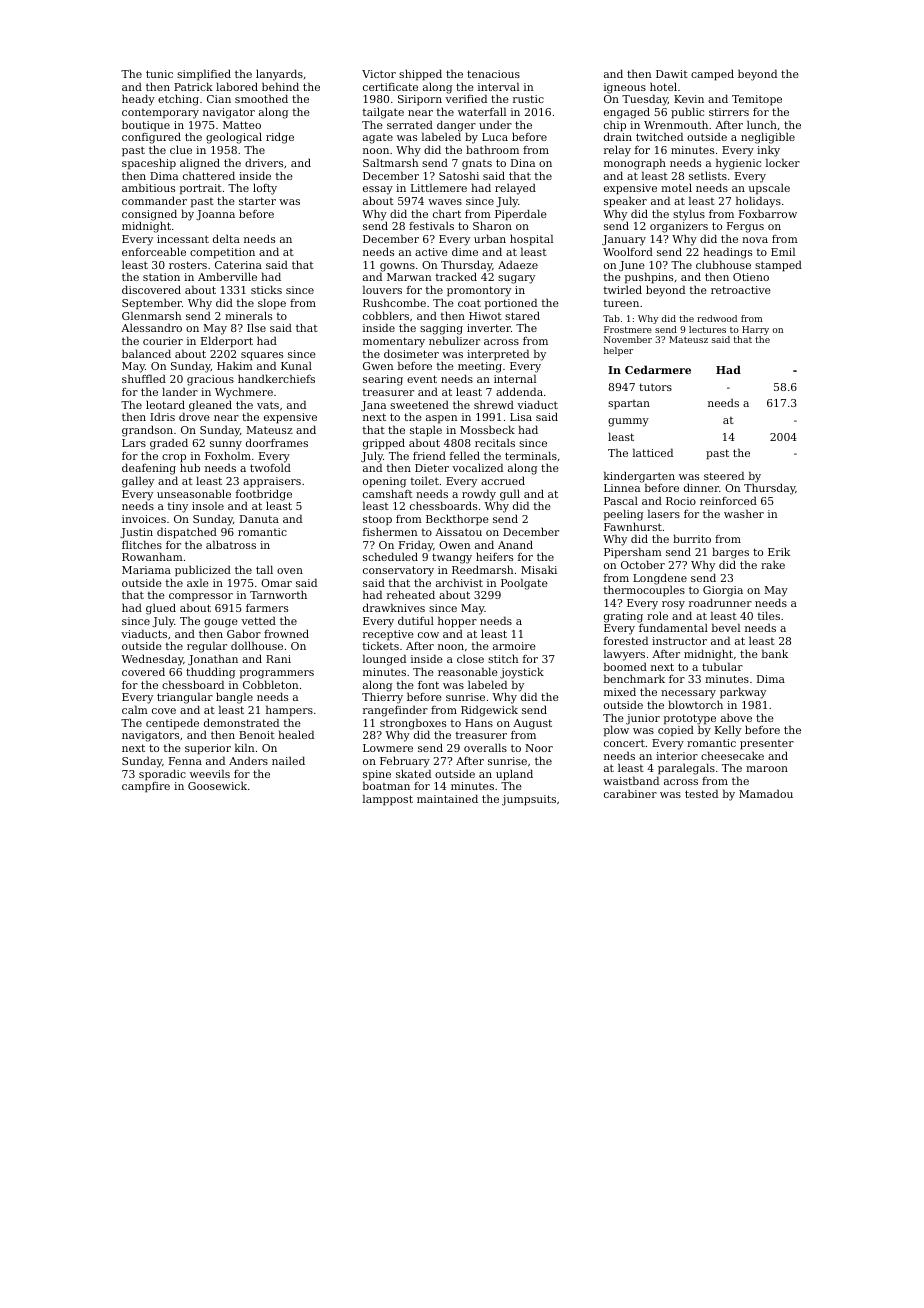 The image size is (924, 1308). What do you see at coordinates (169, 444) in the screenshot?
I see `graded` at bounding box center [169, 444].
